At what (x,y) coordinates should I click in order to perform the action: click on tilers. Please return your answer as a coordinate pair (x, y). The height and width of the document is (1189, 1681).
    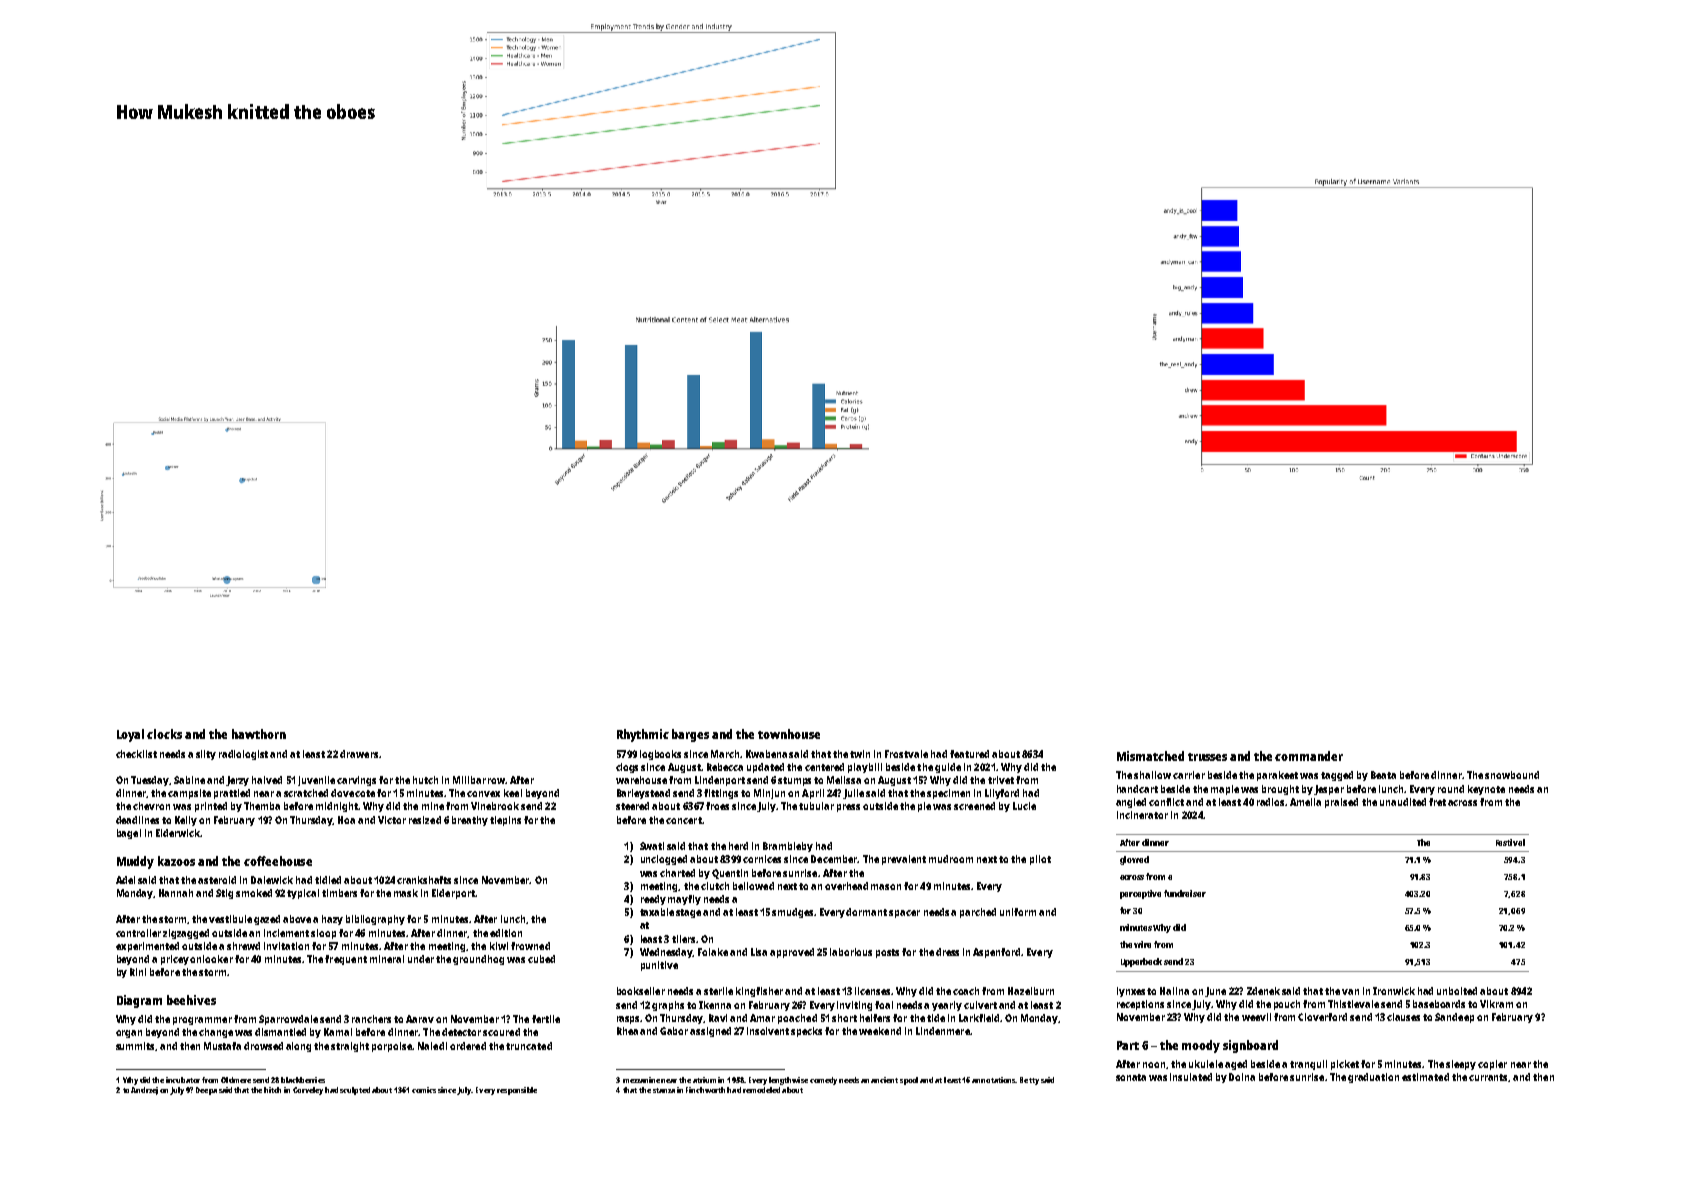
    Looking at the image, I should click on (683, 939).
